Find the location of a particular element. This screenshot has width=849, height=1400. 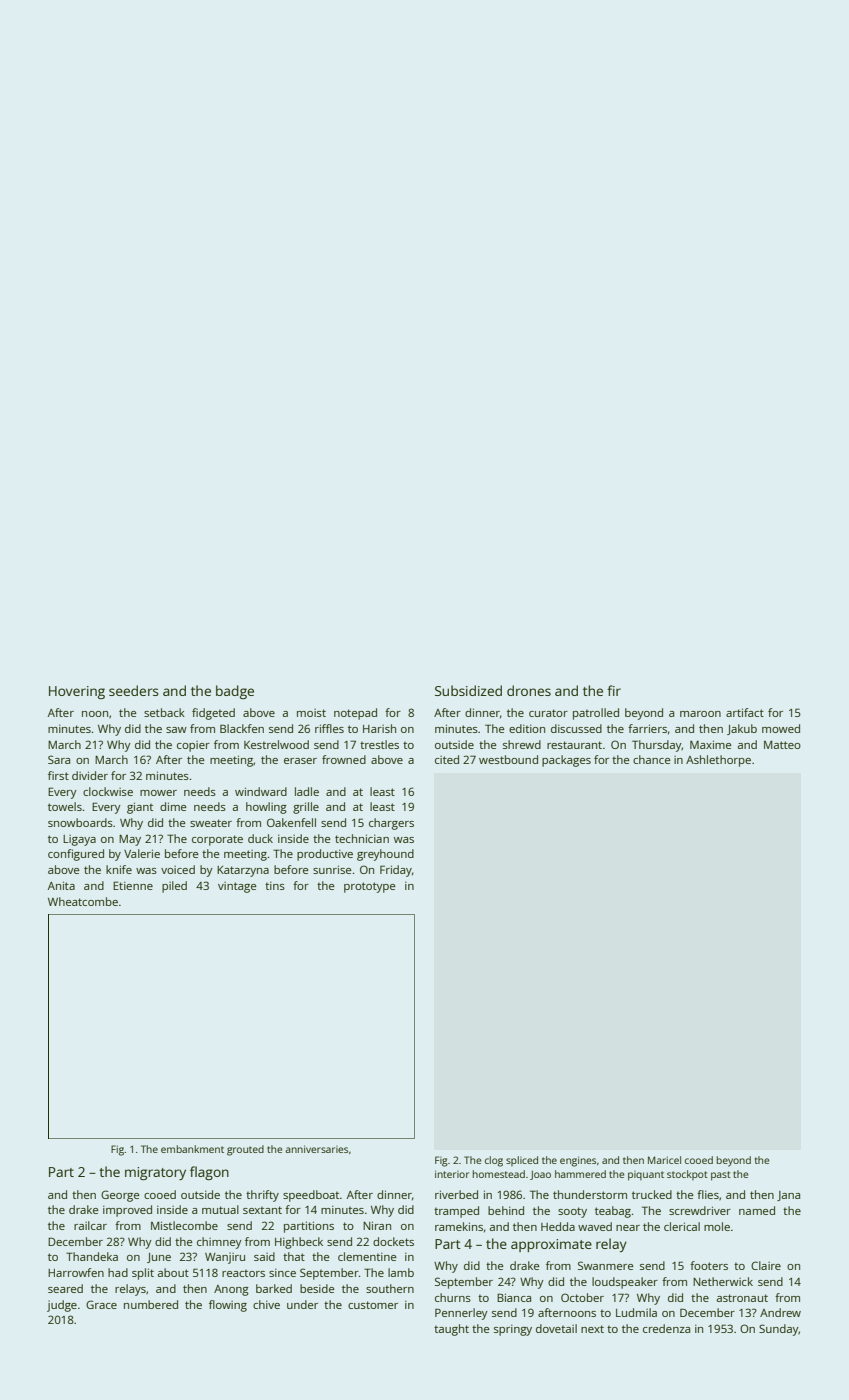

Maricel is located at coordinates (664, 1160).
